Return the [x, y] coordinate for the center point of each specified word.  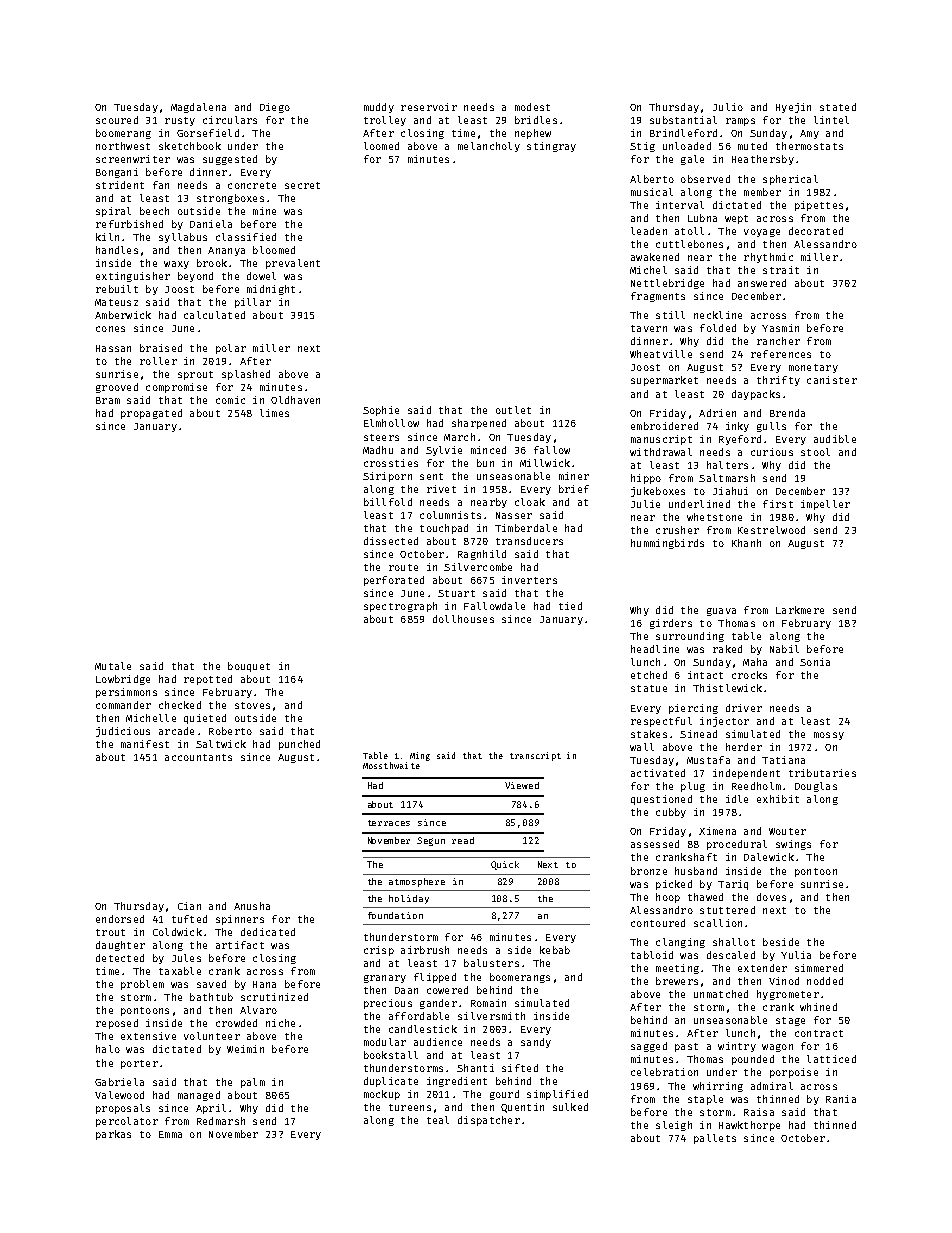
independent [746, 774]
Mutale [113, 666]
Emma [170, 1134]
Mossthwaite [391, 765]
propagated [151, 414]
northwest [123, 146]
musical [652, 192]
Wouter [787, 831]
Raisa [759, 1112]
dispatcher [489, 1121]
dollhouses [463, 619]
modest [532, 107]
